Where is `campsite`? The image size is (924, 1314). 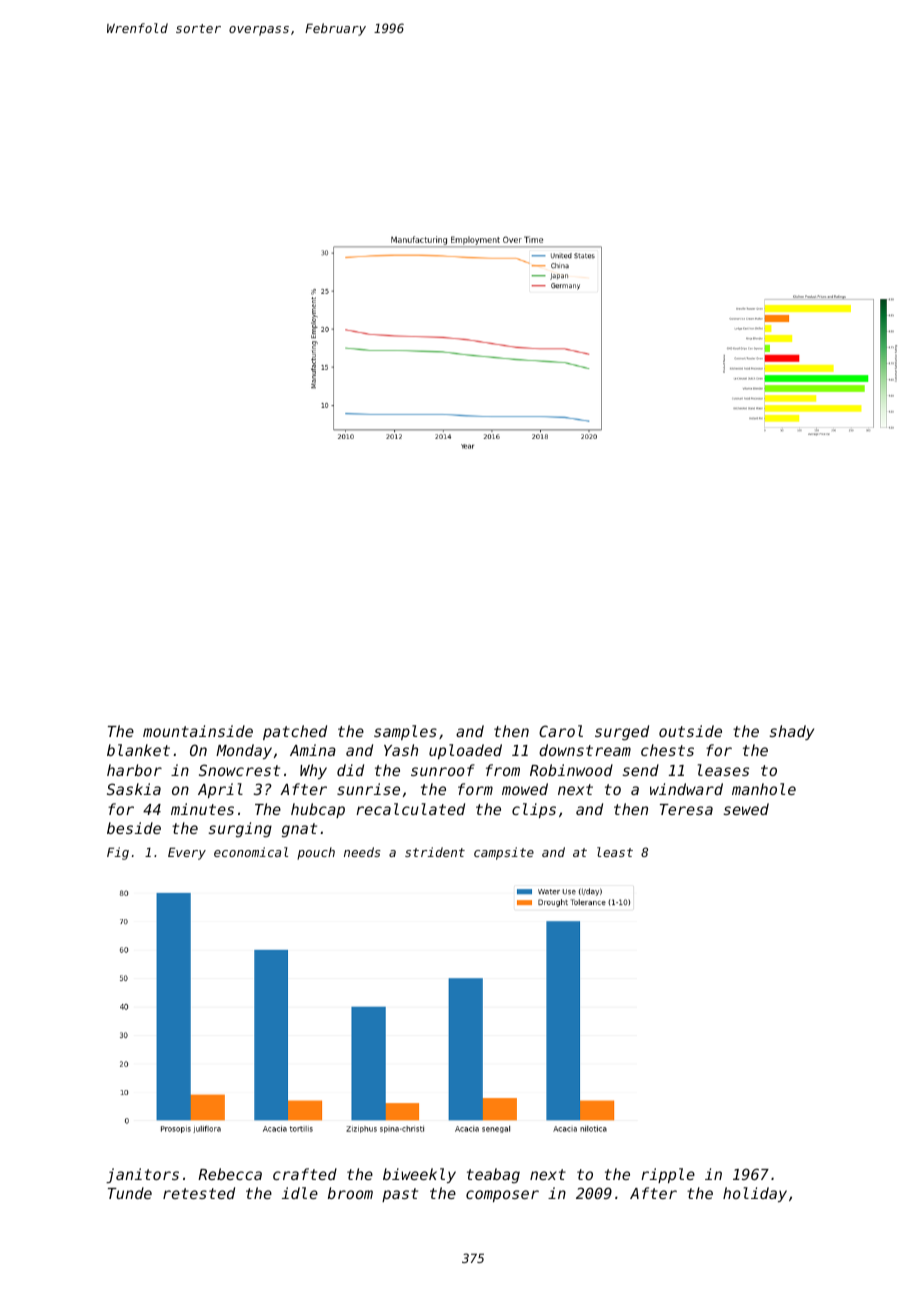 campsite is located at coordinates (504, 853).
